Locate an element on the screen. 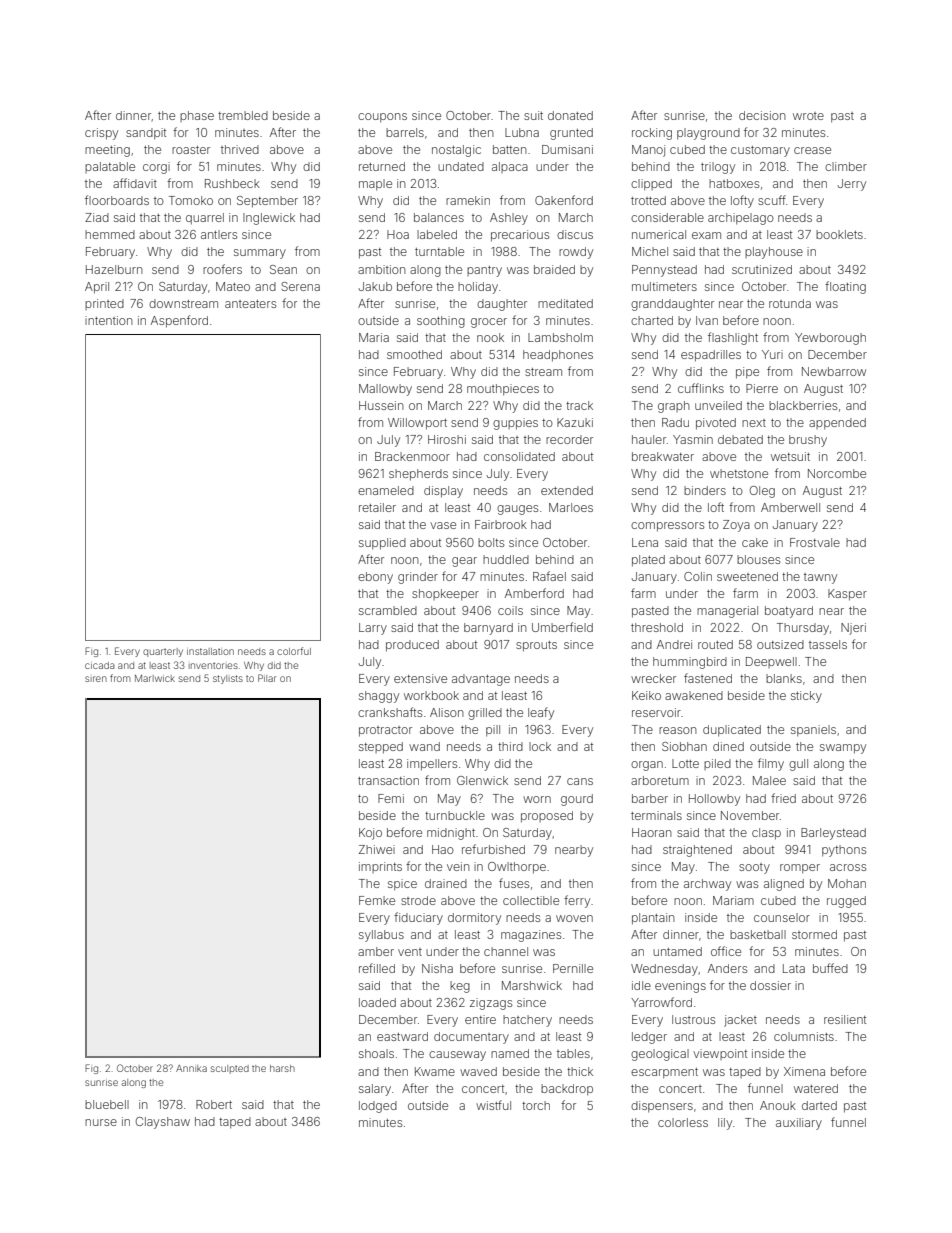  coupons is located at coordinates (382, 118).
